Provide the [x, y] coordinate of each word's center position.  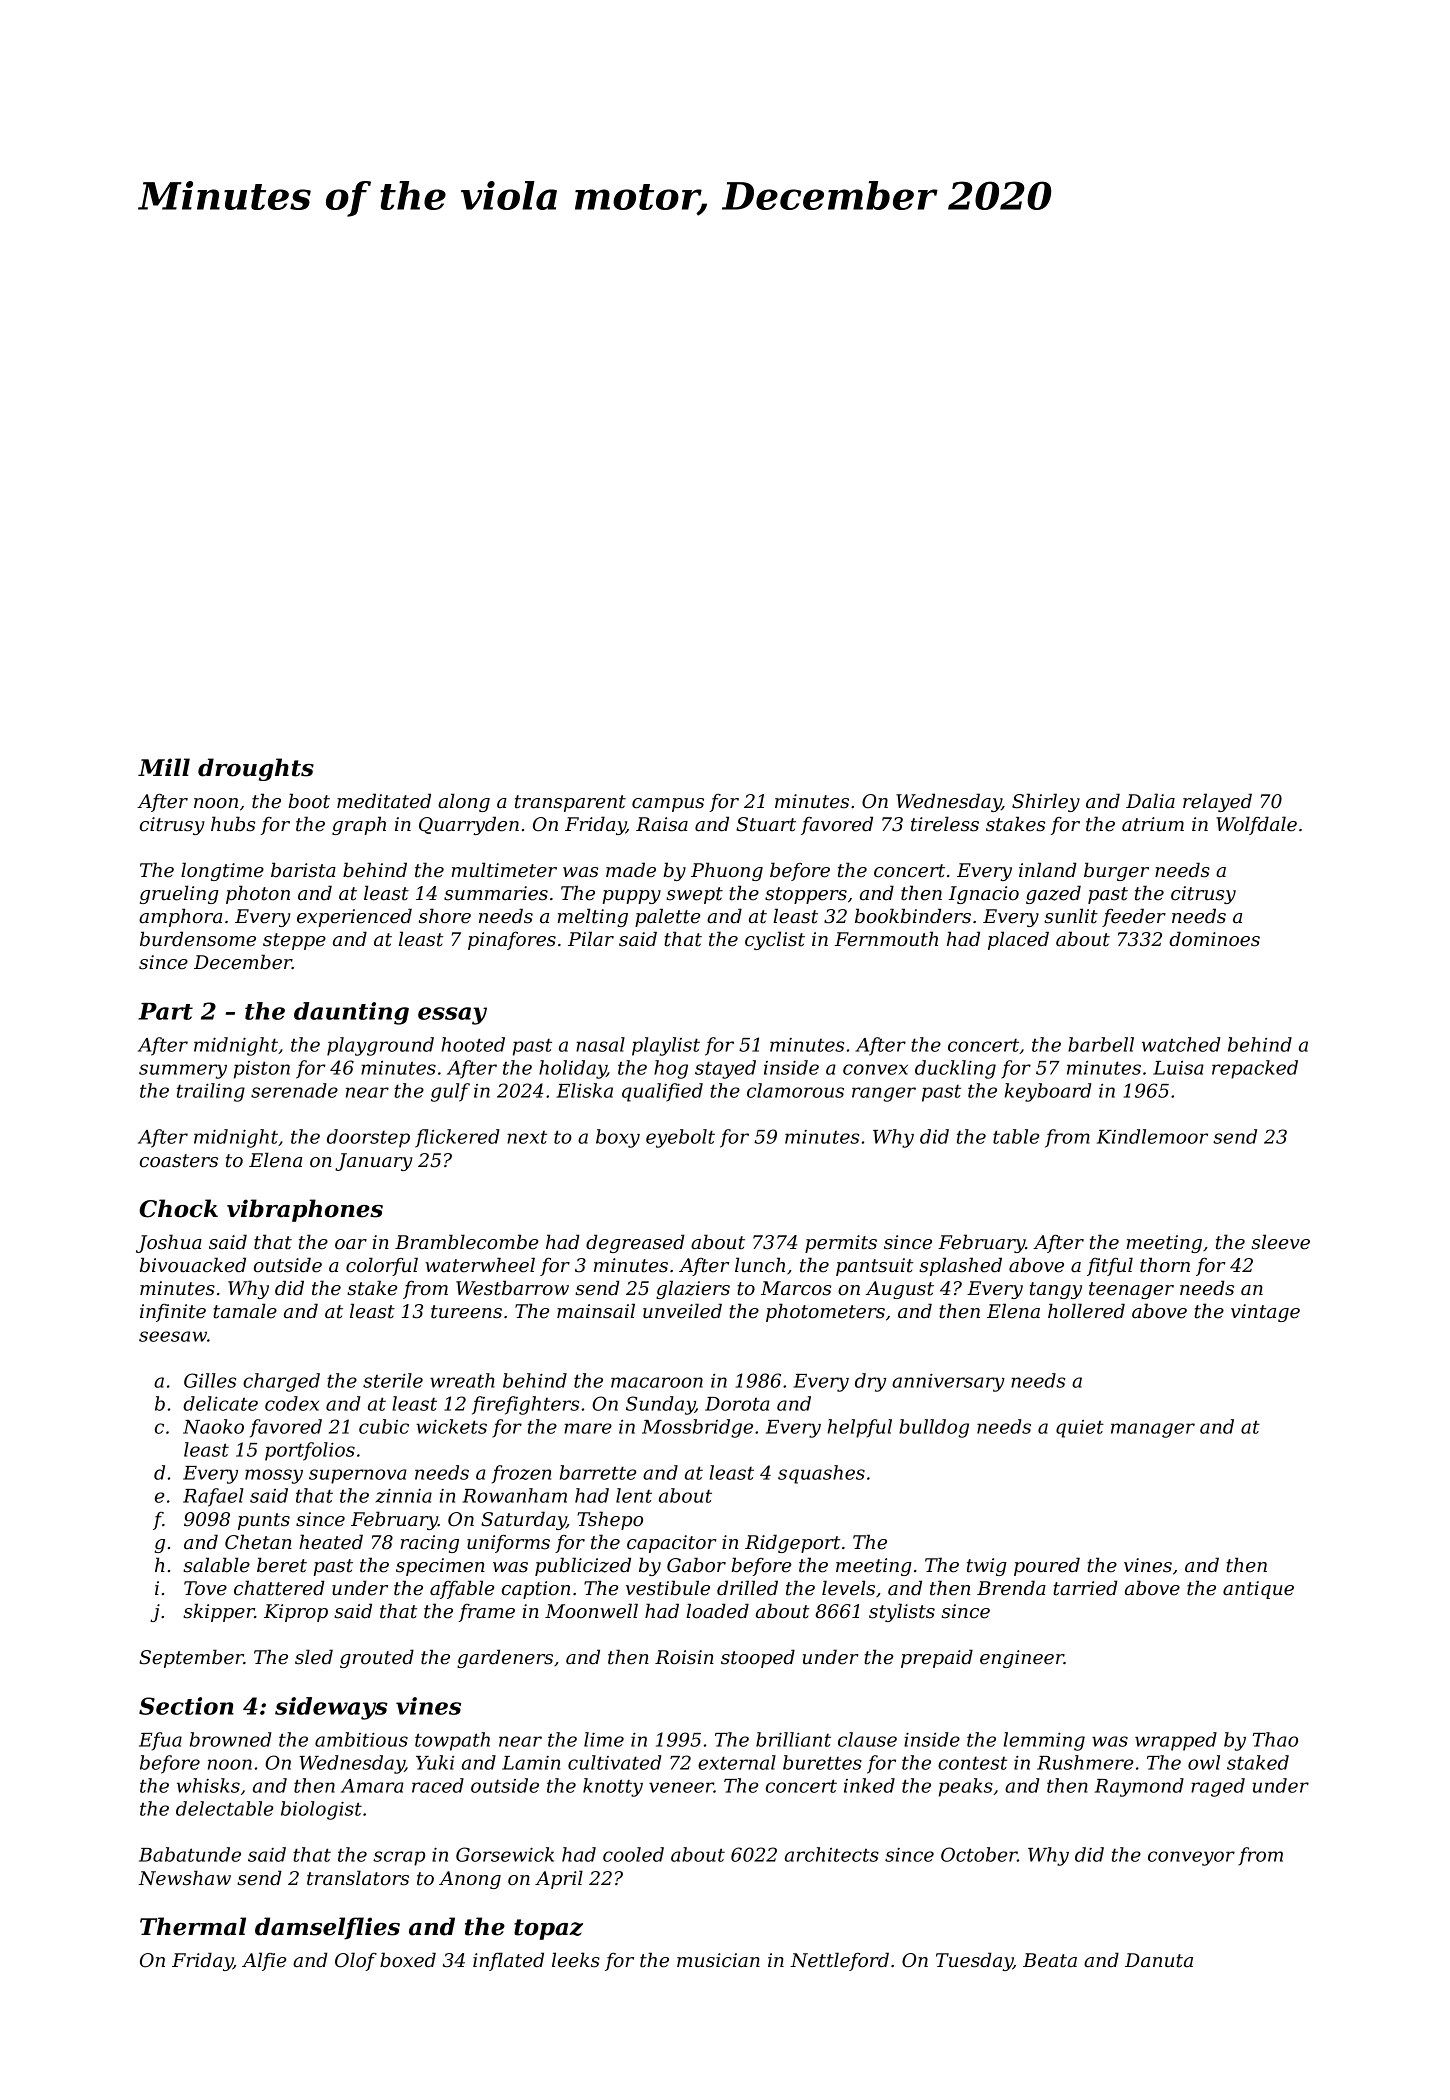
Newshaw [184, 1878]
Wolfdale [1256, 825]
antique [1258, 1590]
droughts [256, 769]
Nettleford [839, 1961]
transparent [570, 803]
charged [281, 1382]
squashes [821, 1474]
